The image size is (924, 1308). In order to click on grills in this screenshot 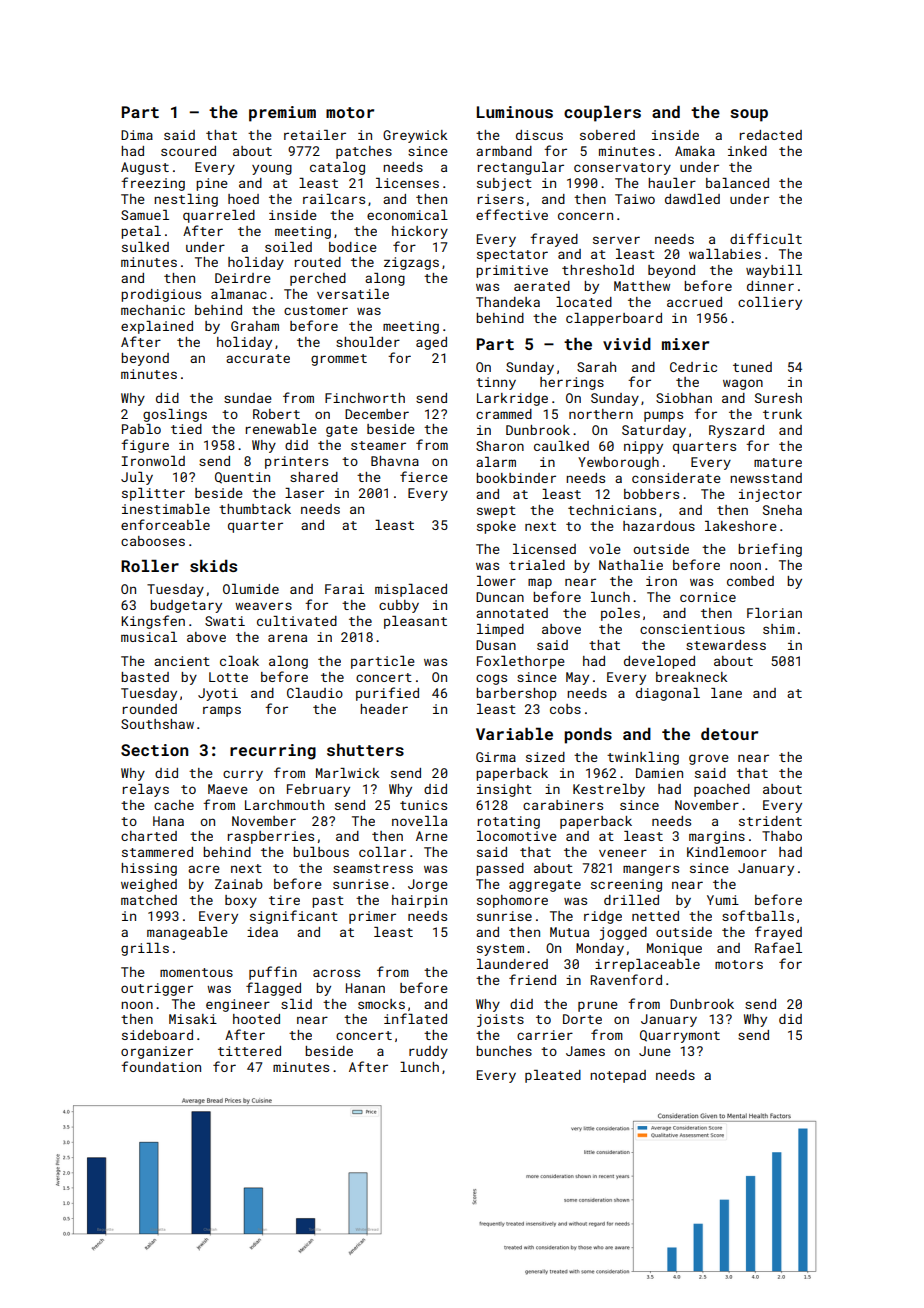, I will do `click(145, 949)`.
